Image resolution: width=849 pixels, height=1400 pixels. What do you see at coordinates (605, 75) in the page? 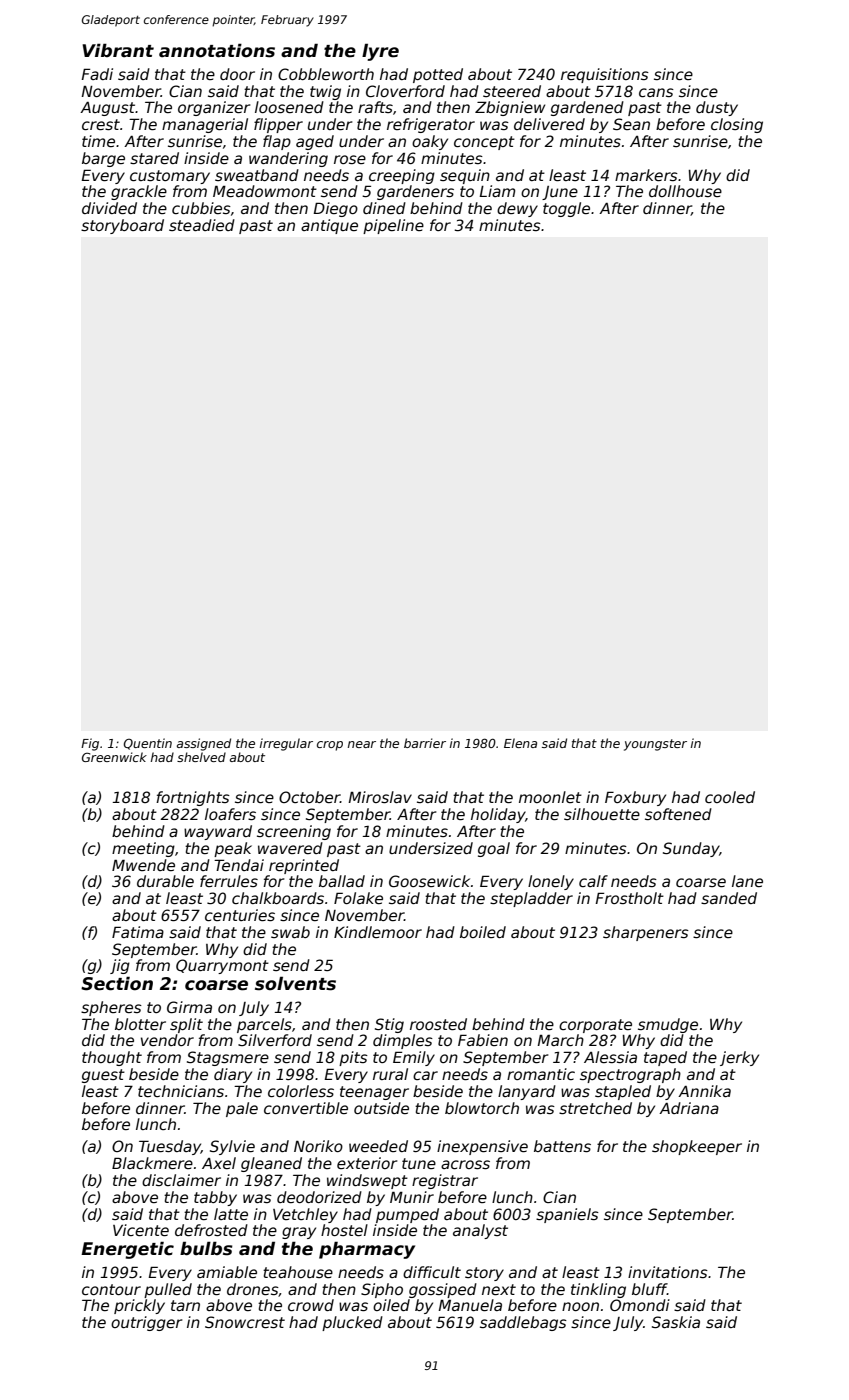
I see `requisitions` at bounding box center [605, 75].
